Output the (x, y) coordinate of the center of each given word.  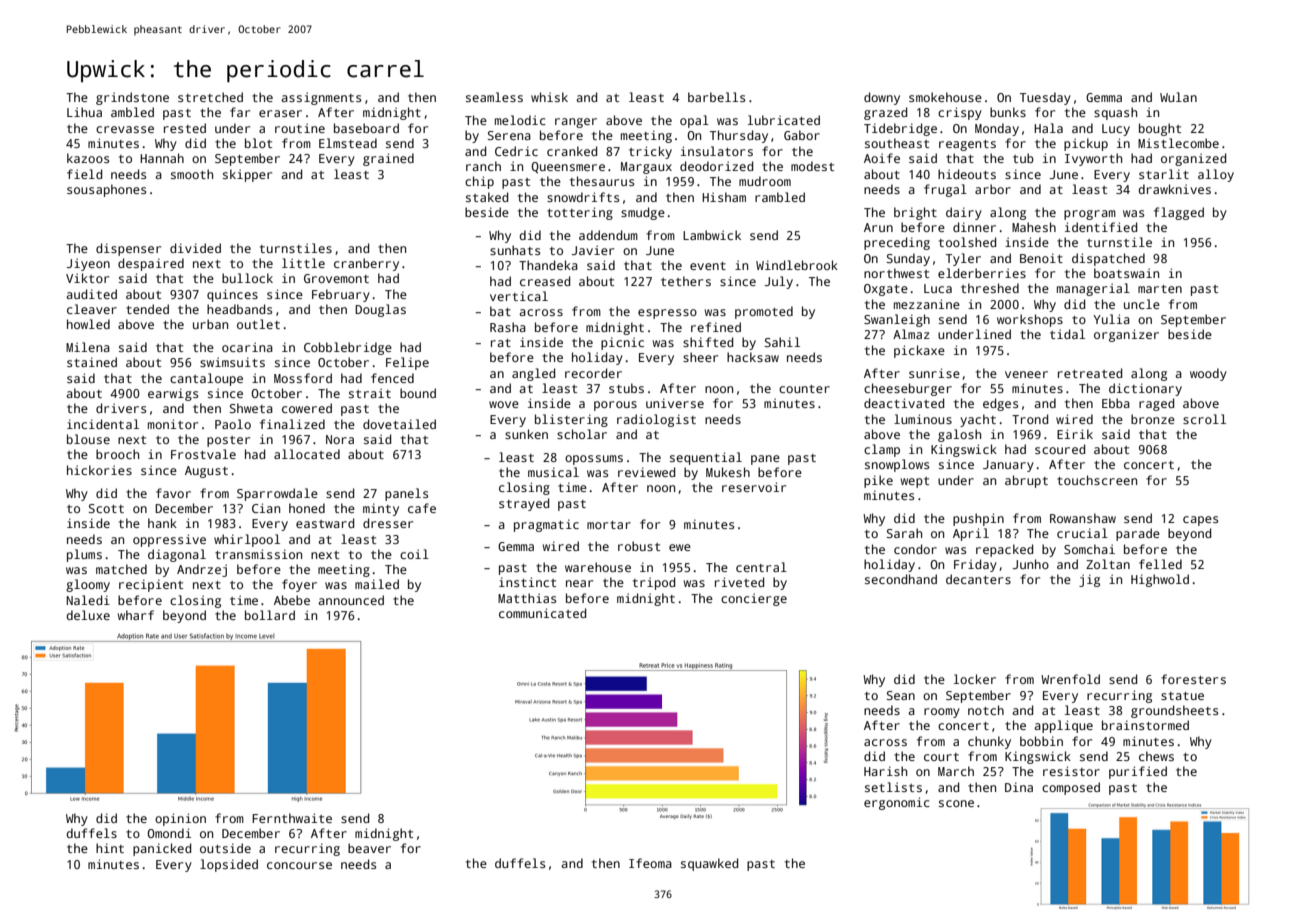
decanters (978, 579)
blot (258, 143)
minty (381, 509)
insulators (717, 151)
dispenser (128, 249)
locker (975, 679)
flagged (1179, 213)
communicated (542, 613)
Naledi (88, 600)
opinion (180, 819)
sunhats (515, 250)
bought (1160, 129)
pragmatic (546, 525)
